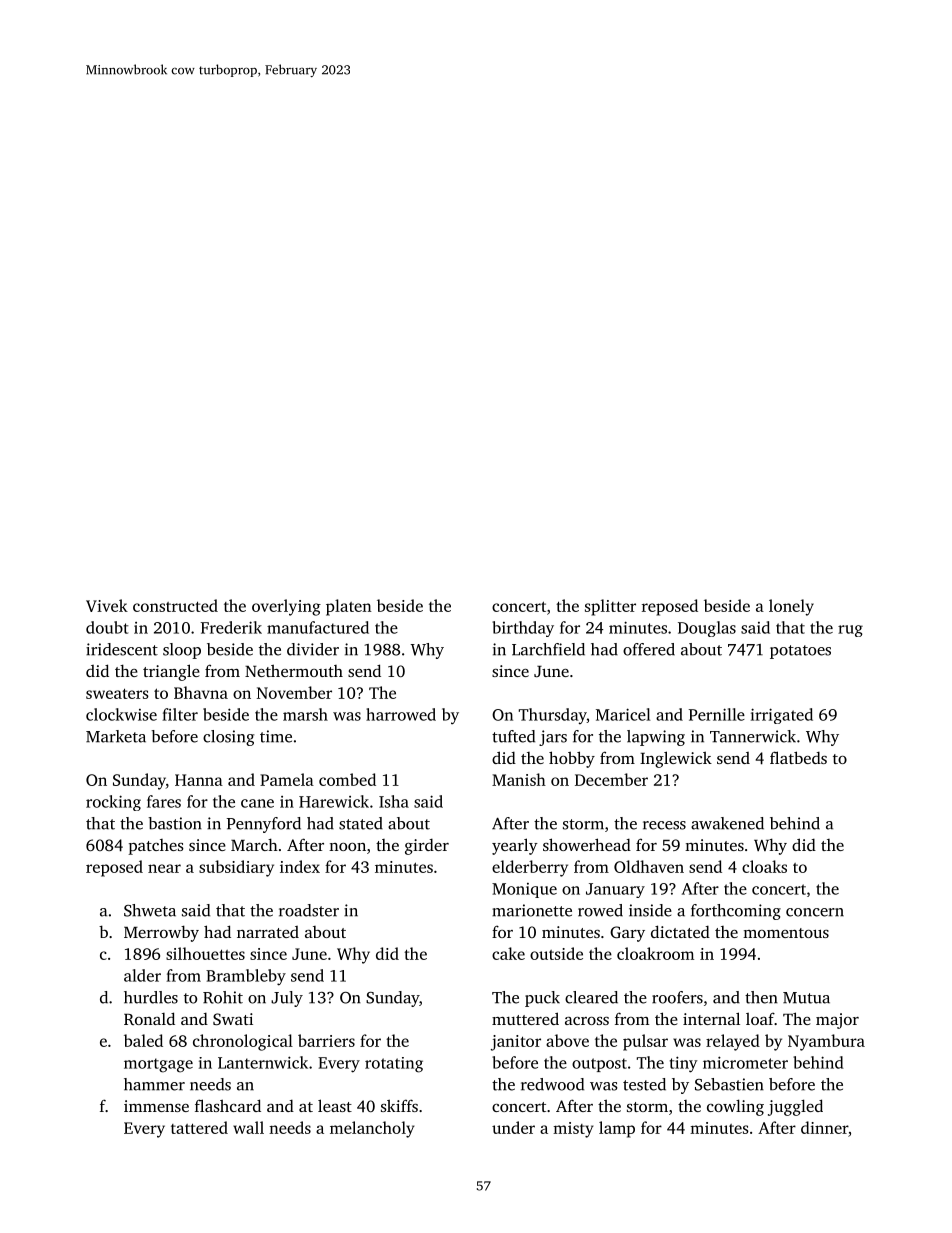 The height and width of the document is (1233, 952). What do you see at coordinates (553, 716) in the document?
I see `Thursday` at bounding box center [553, 716].
